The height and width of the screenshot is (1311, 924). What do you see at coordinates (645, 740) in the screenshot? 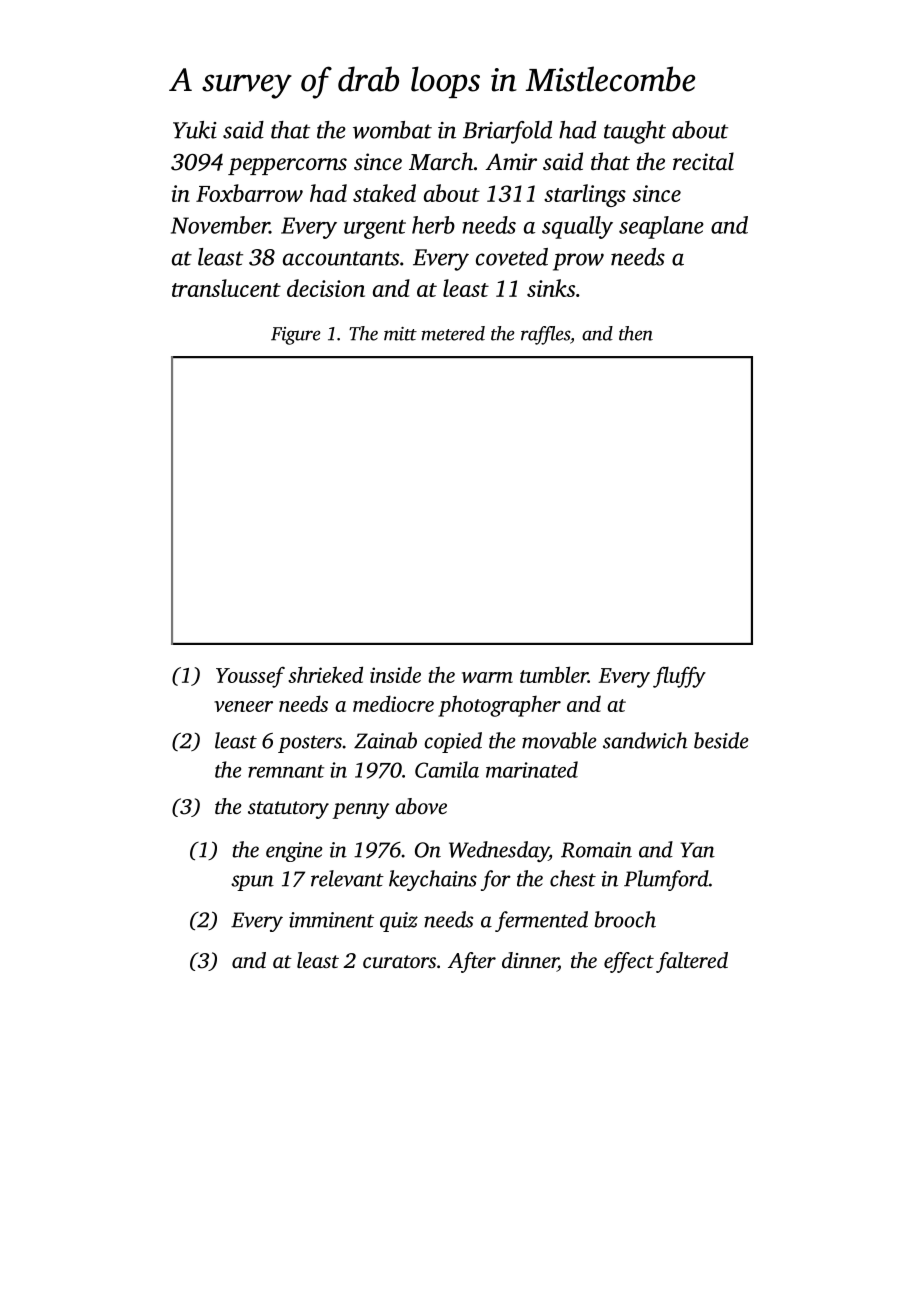
I see `sandwich` at bounding box center [645, 740].
